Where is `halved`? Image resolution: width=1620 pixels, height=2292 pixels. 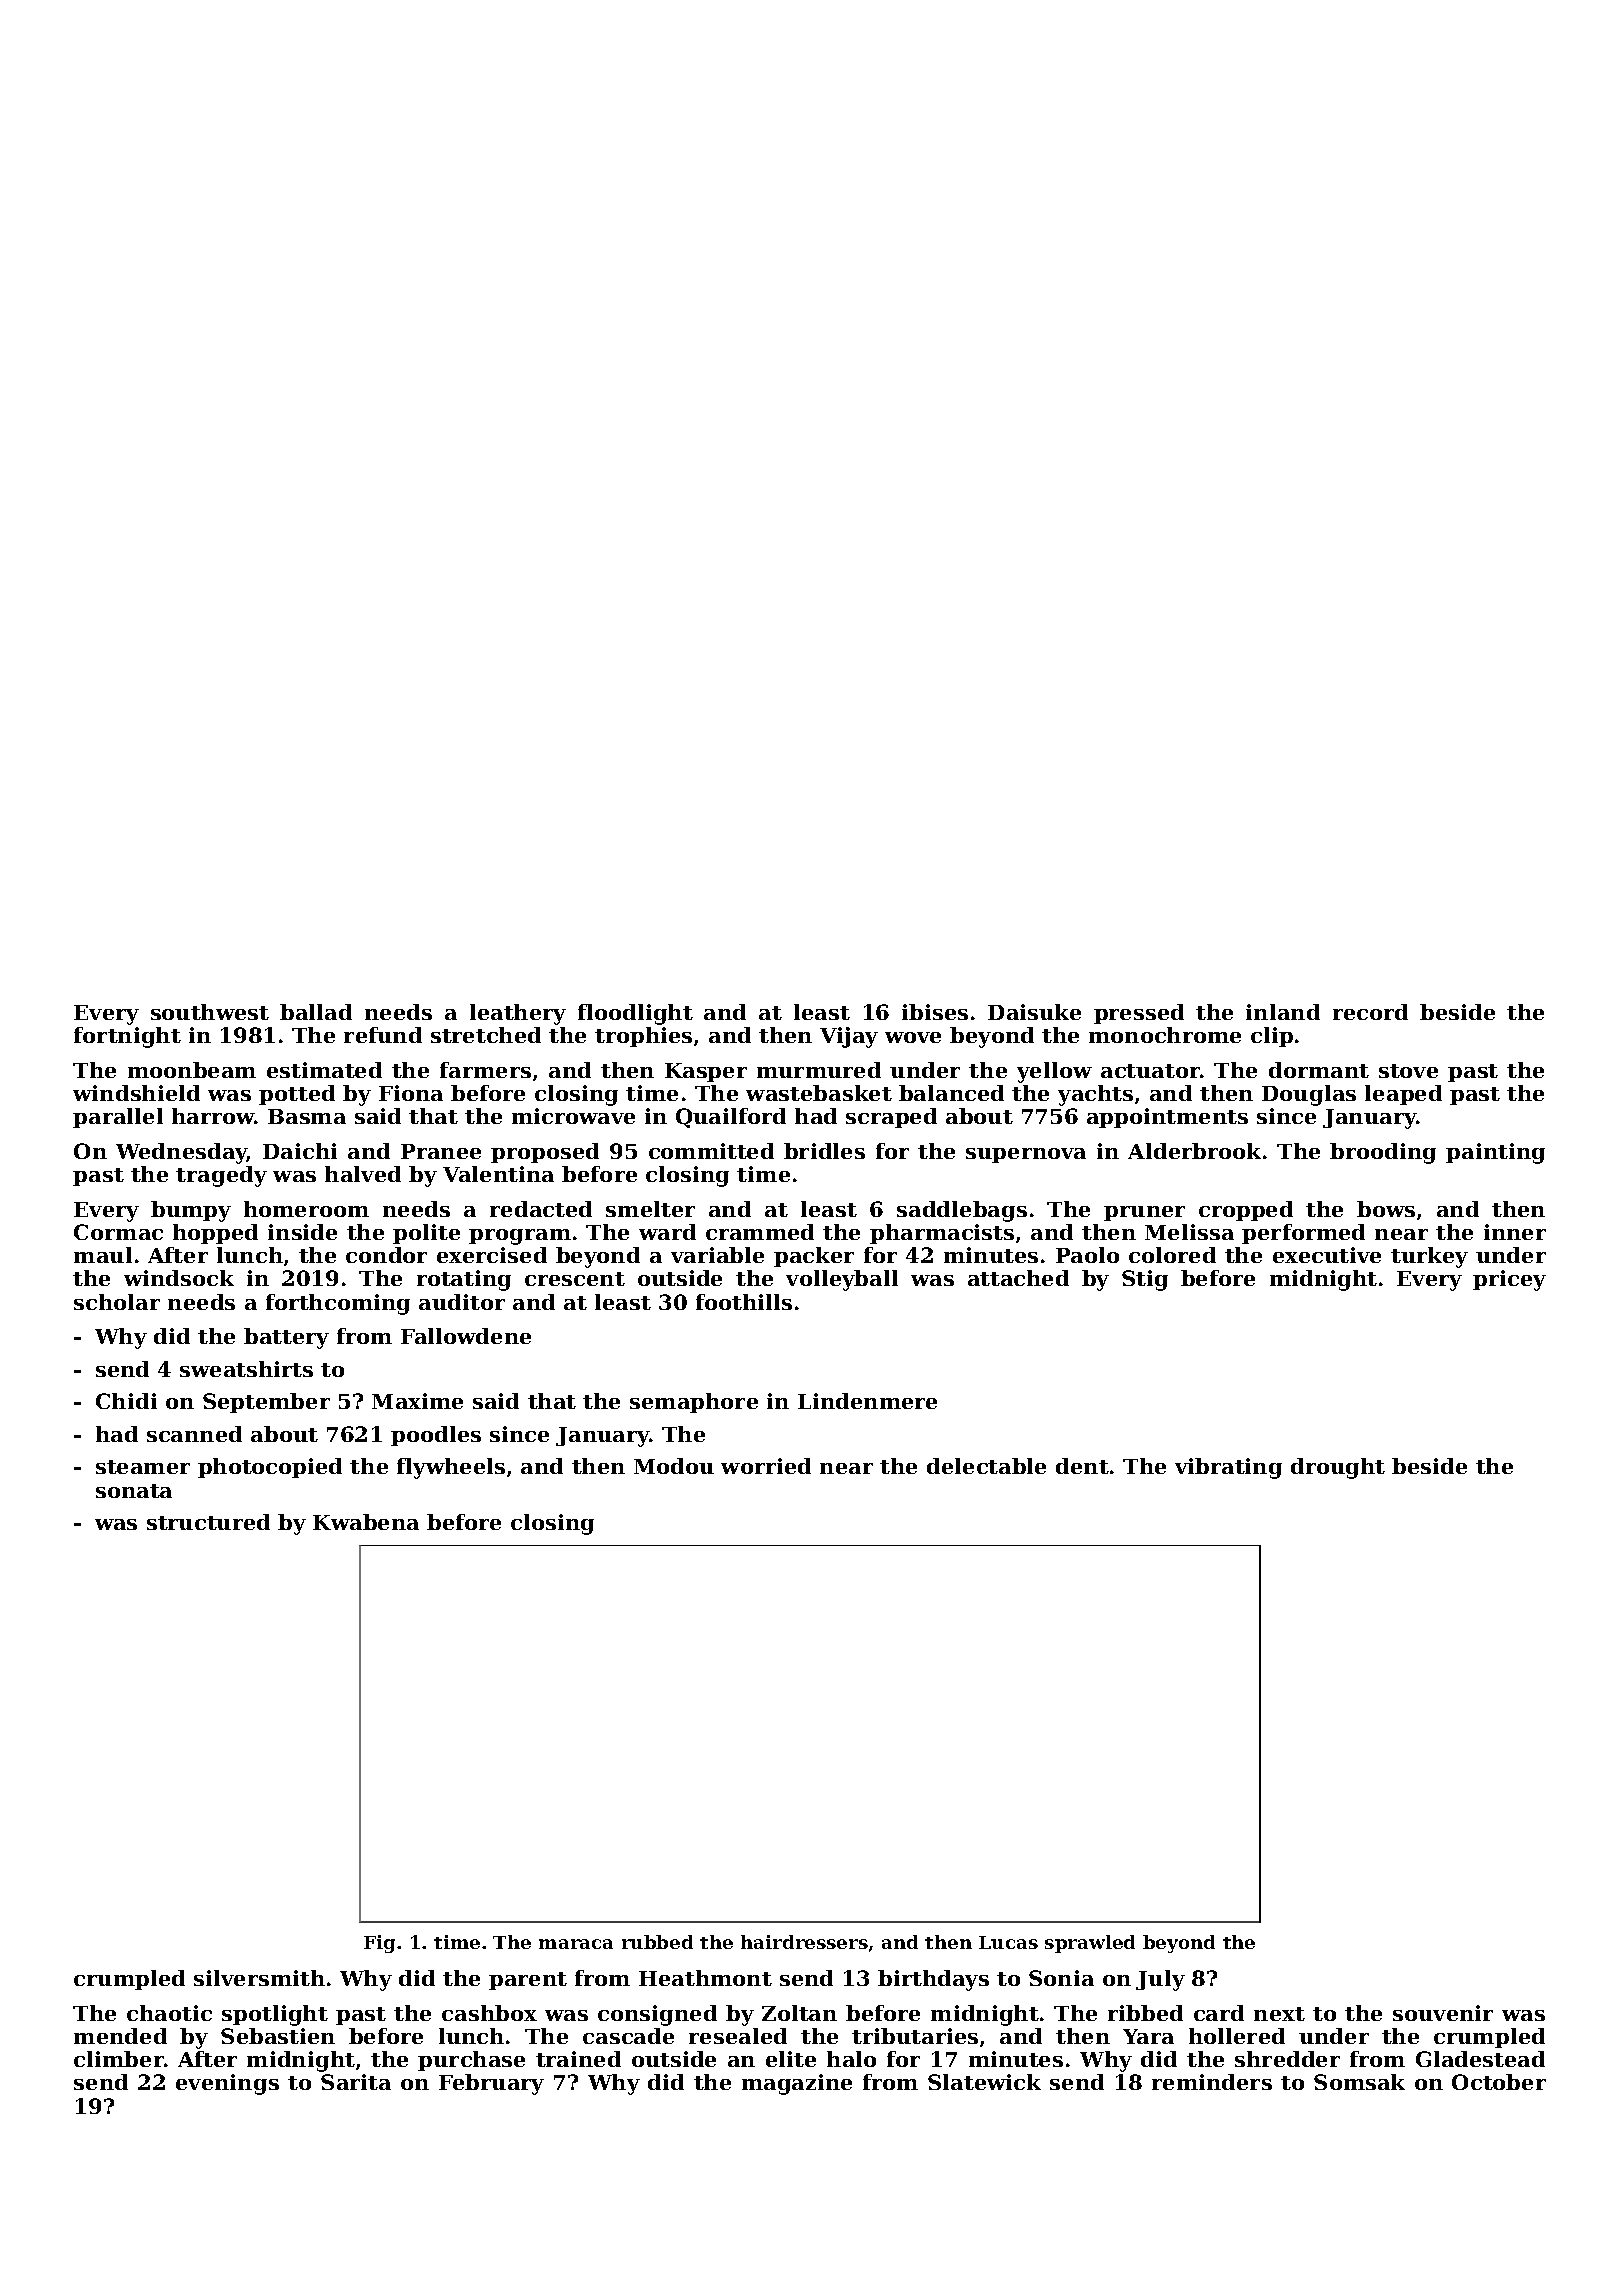 halved is located at coordinates (363, 1174).
